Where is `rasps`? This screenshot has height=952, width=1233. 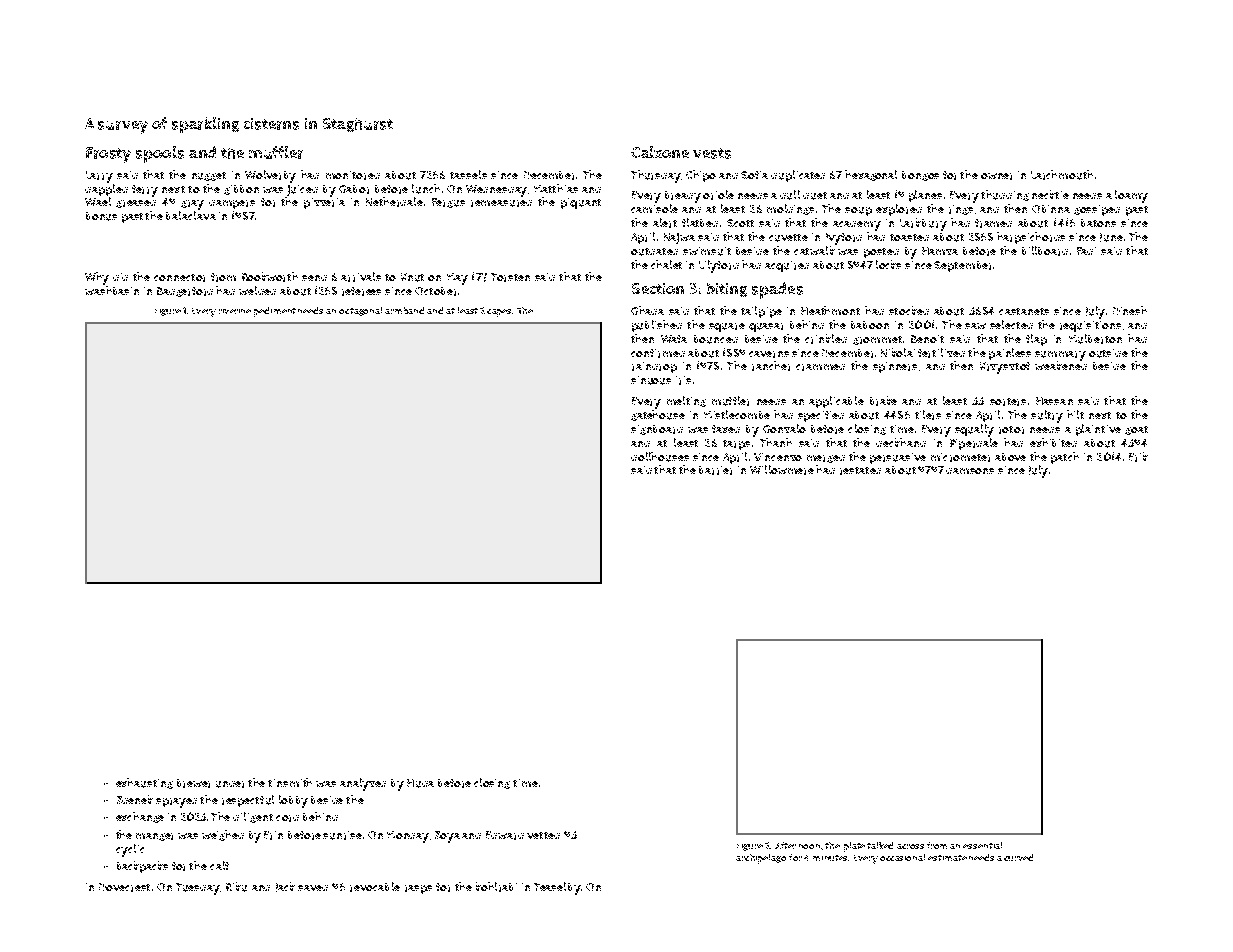
rasps is located at coordinates (418, 889).
